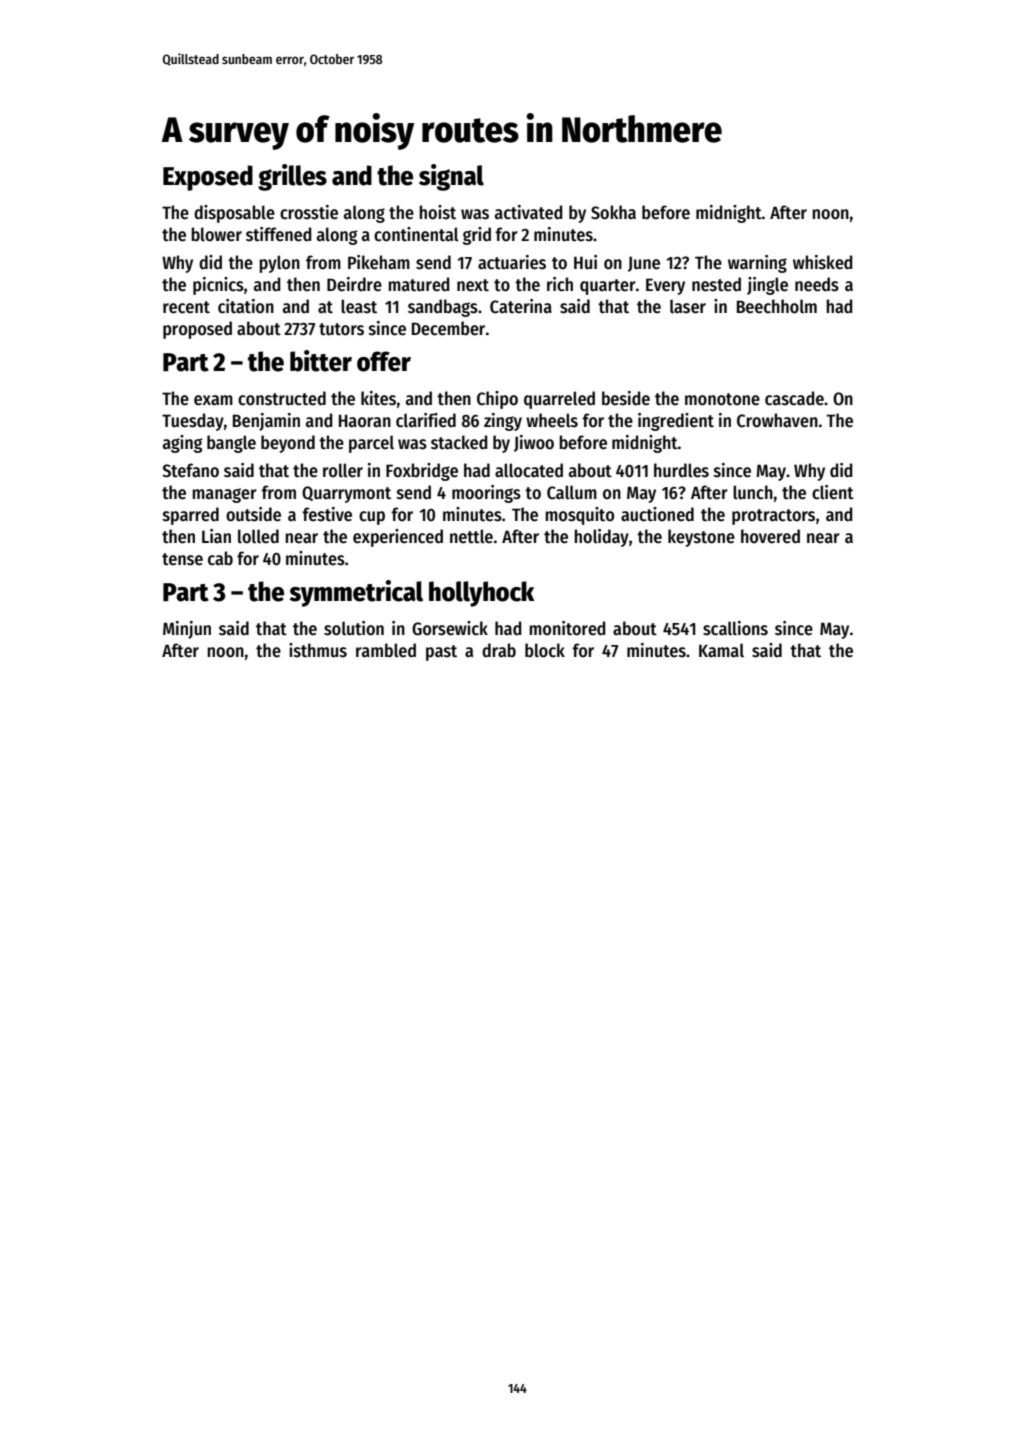  I want to click on Sokha, so click(613, 212).
